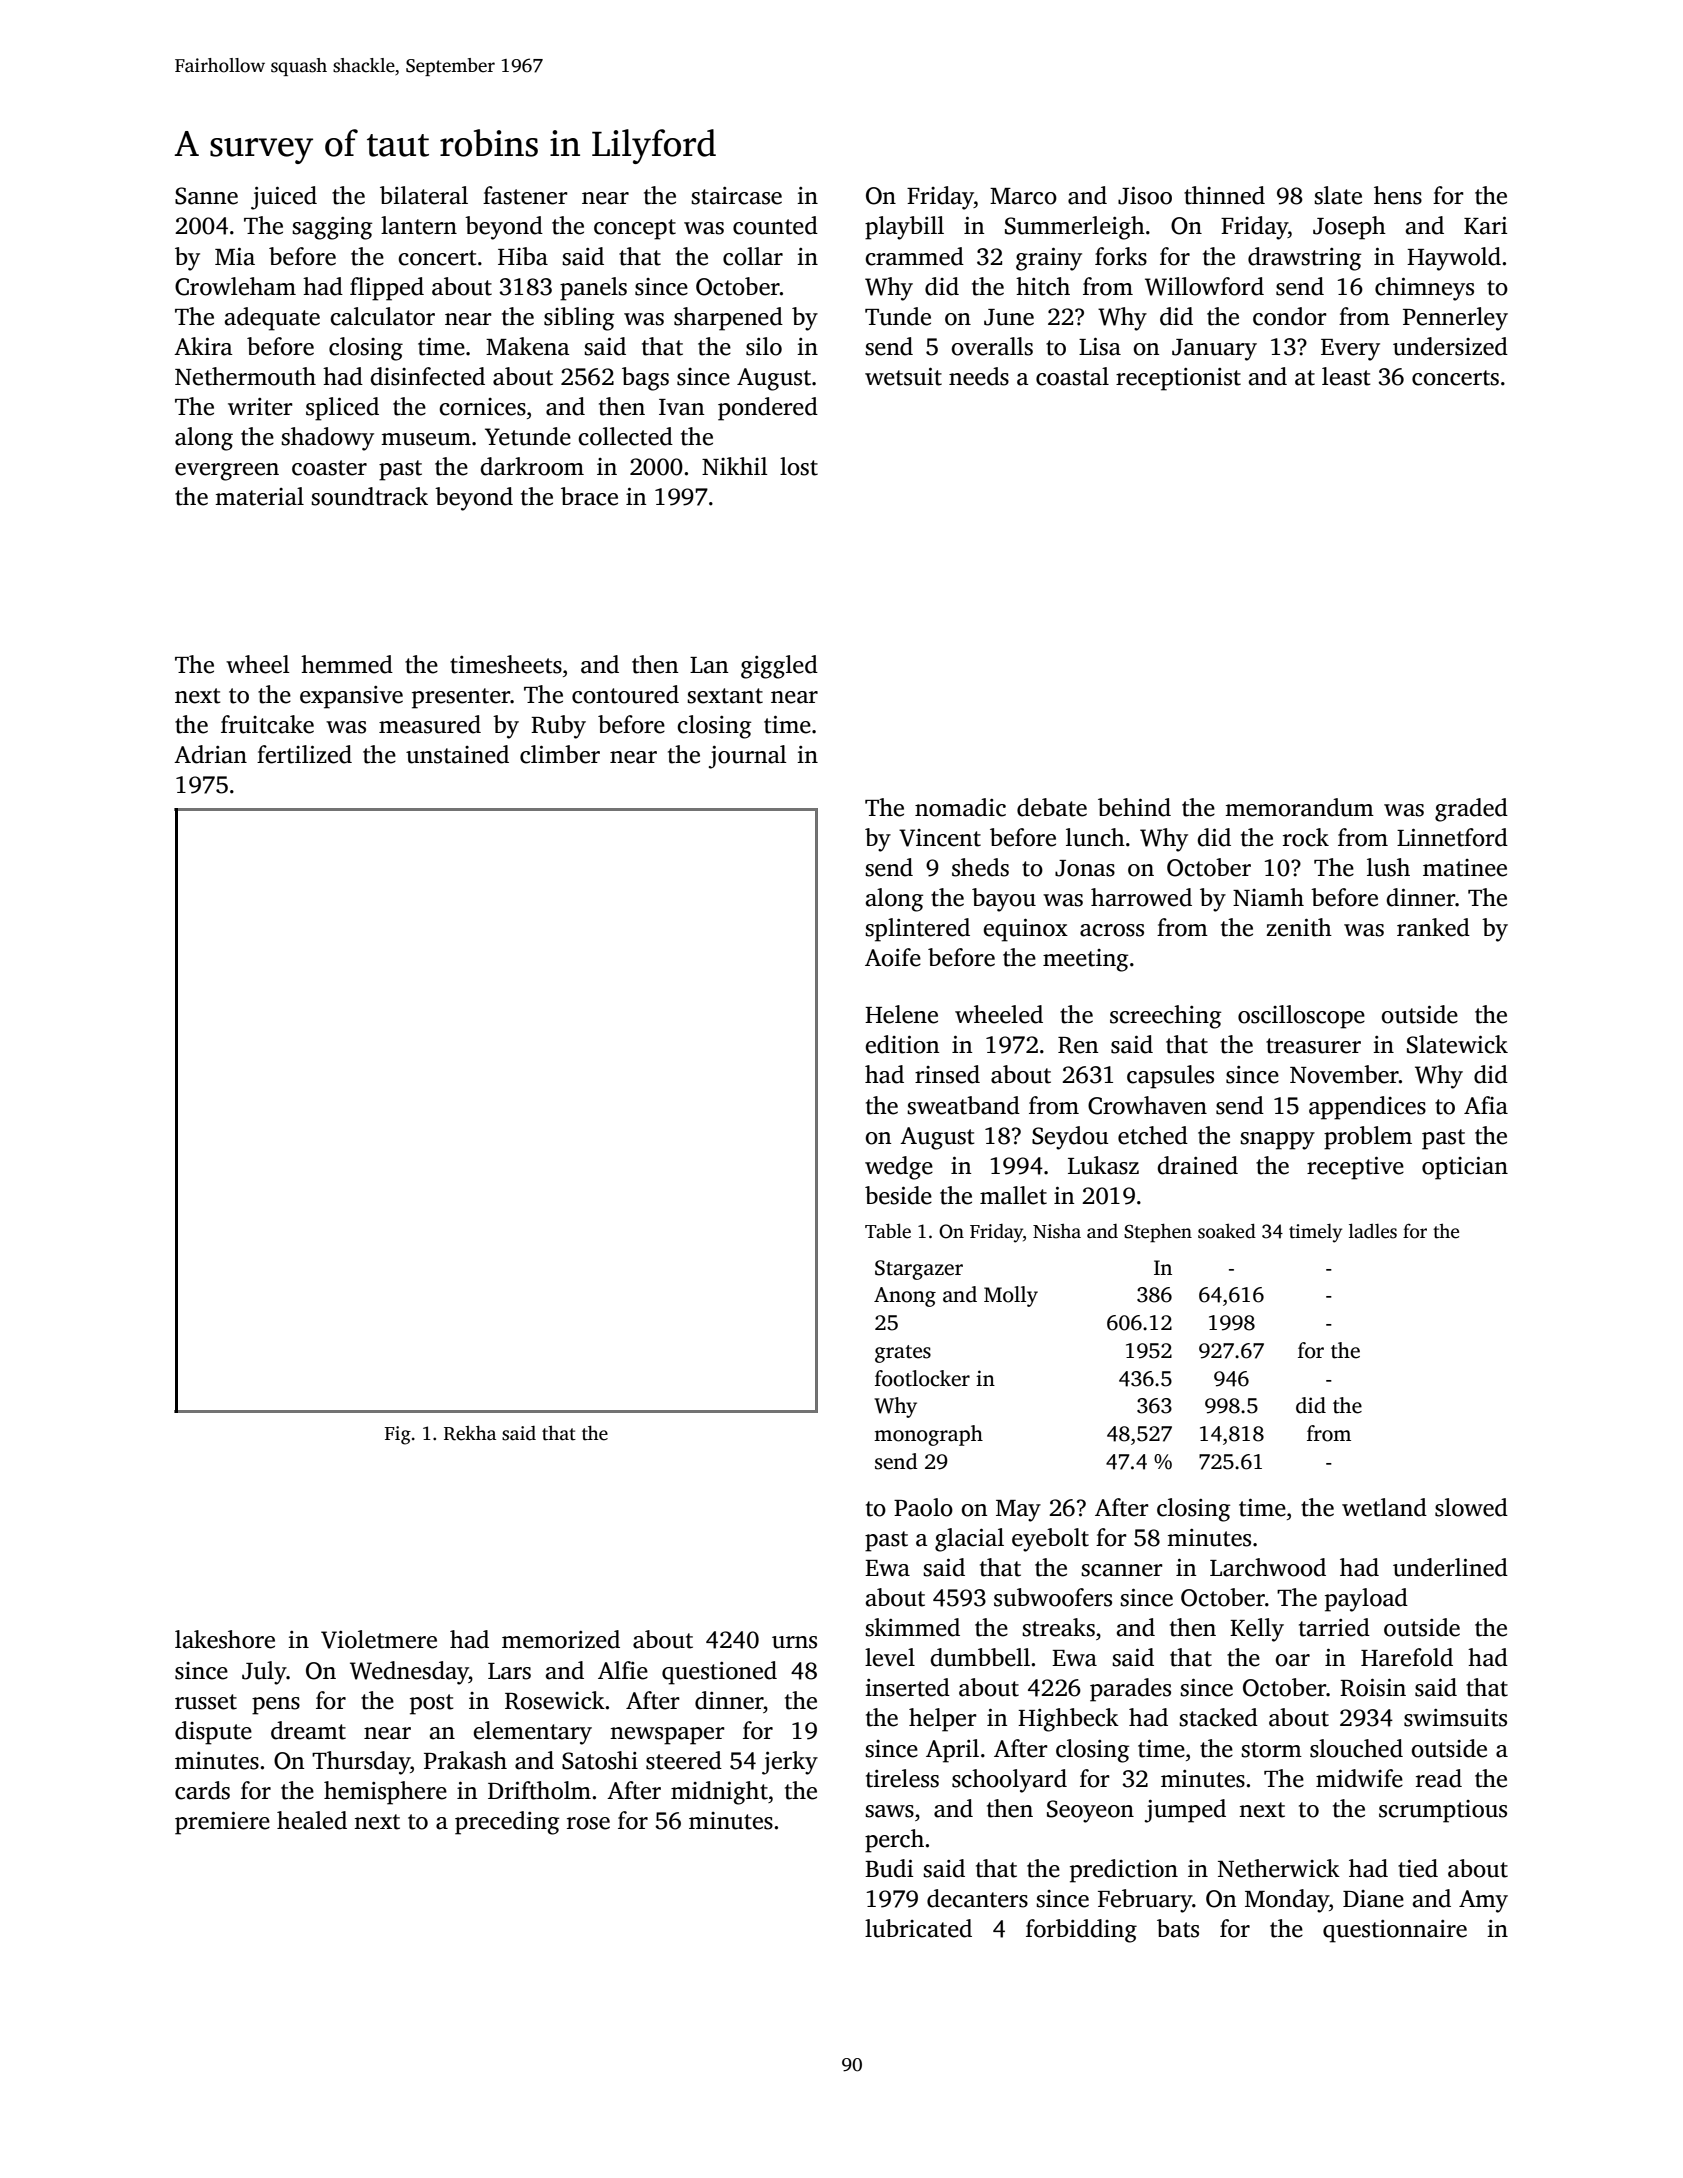 The height and width of the image is (2178, 1683). I want to click on lost, so click(799, 466).
